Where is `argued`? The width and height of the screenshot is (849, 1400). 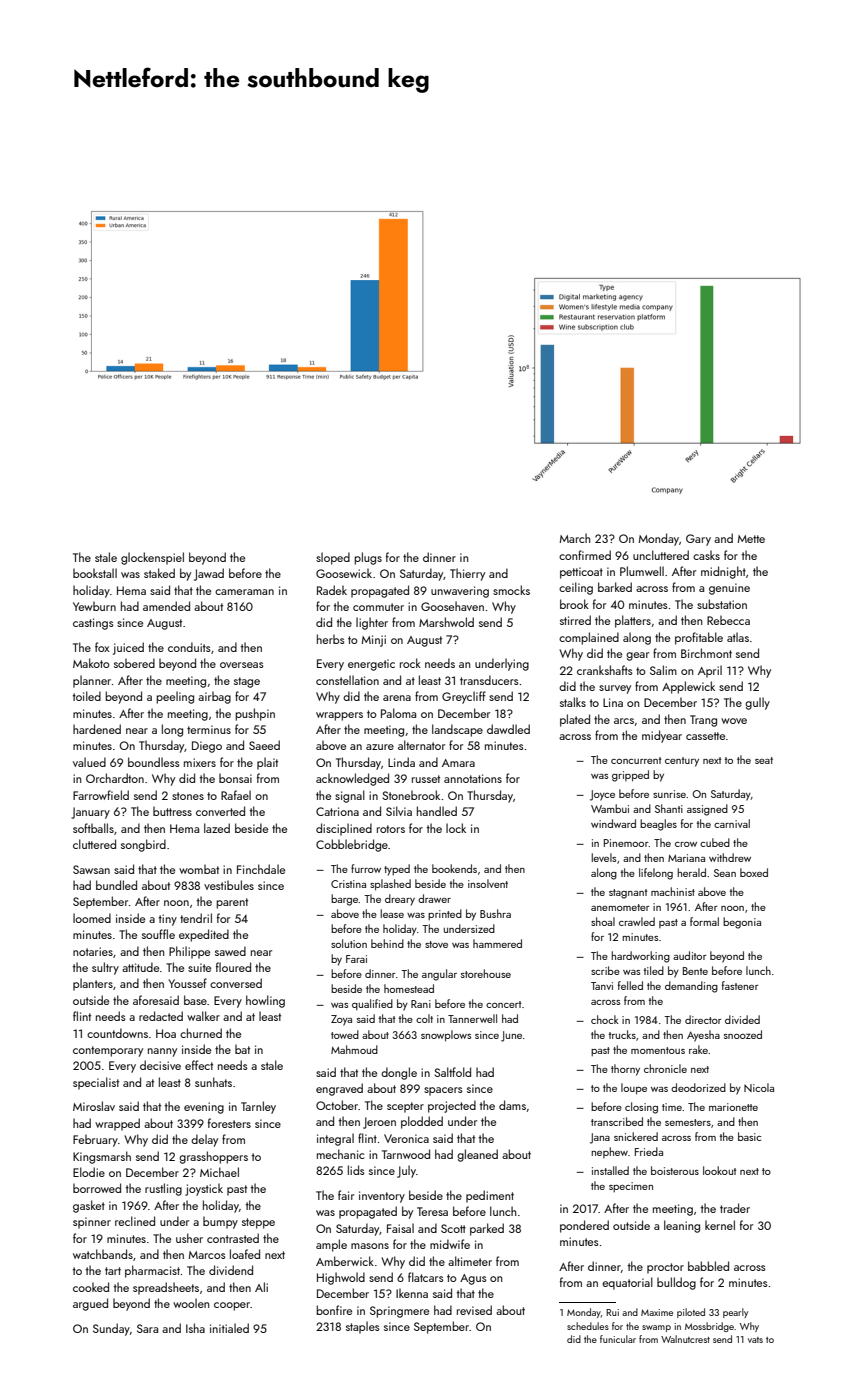
argued is located at coordinates (90, 1304).
